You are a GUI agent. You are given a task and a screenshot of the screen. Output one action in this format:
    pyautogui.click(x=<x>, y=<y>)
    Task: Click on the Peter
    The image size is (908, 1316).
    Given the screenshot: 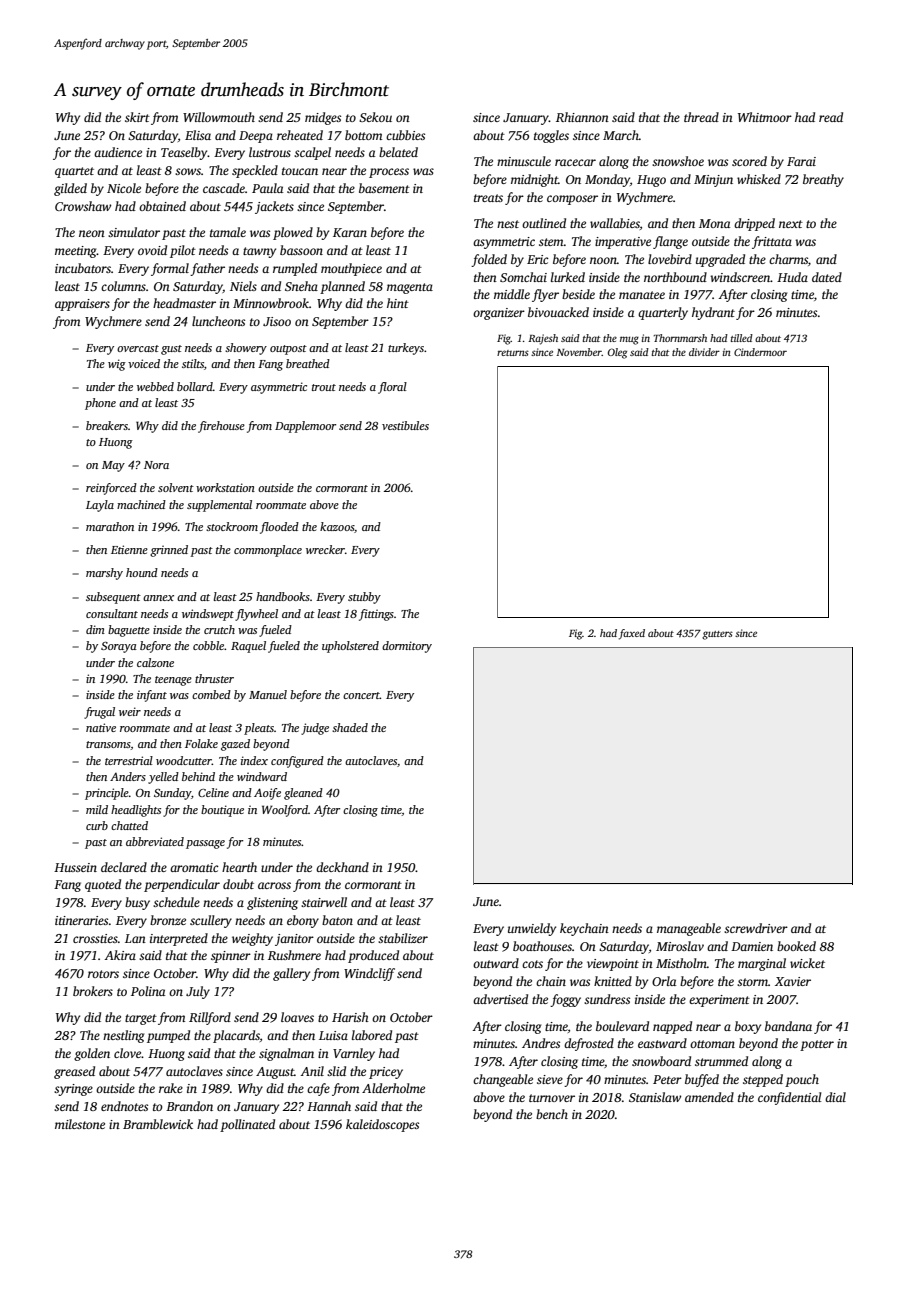 What is the action you would take?
    pyautogui.click(x=667, y=1079)
